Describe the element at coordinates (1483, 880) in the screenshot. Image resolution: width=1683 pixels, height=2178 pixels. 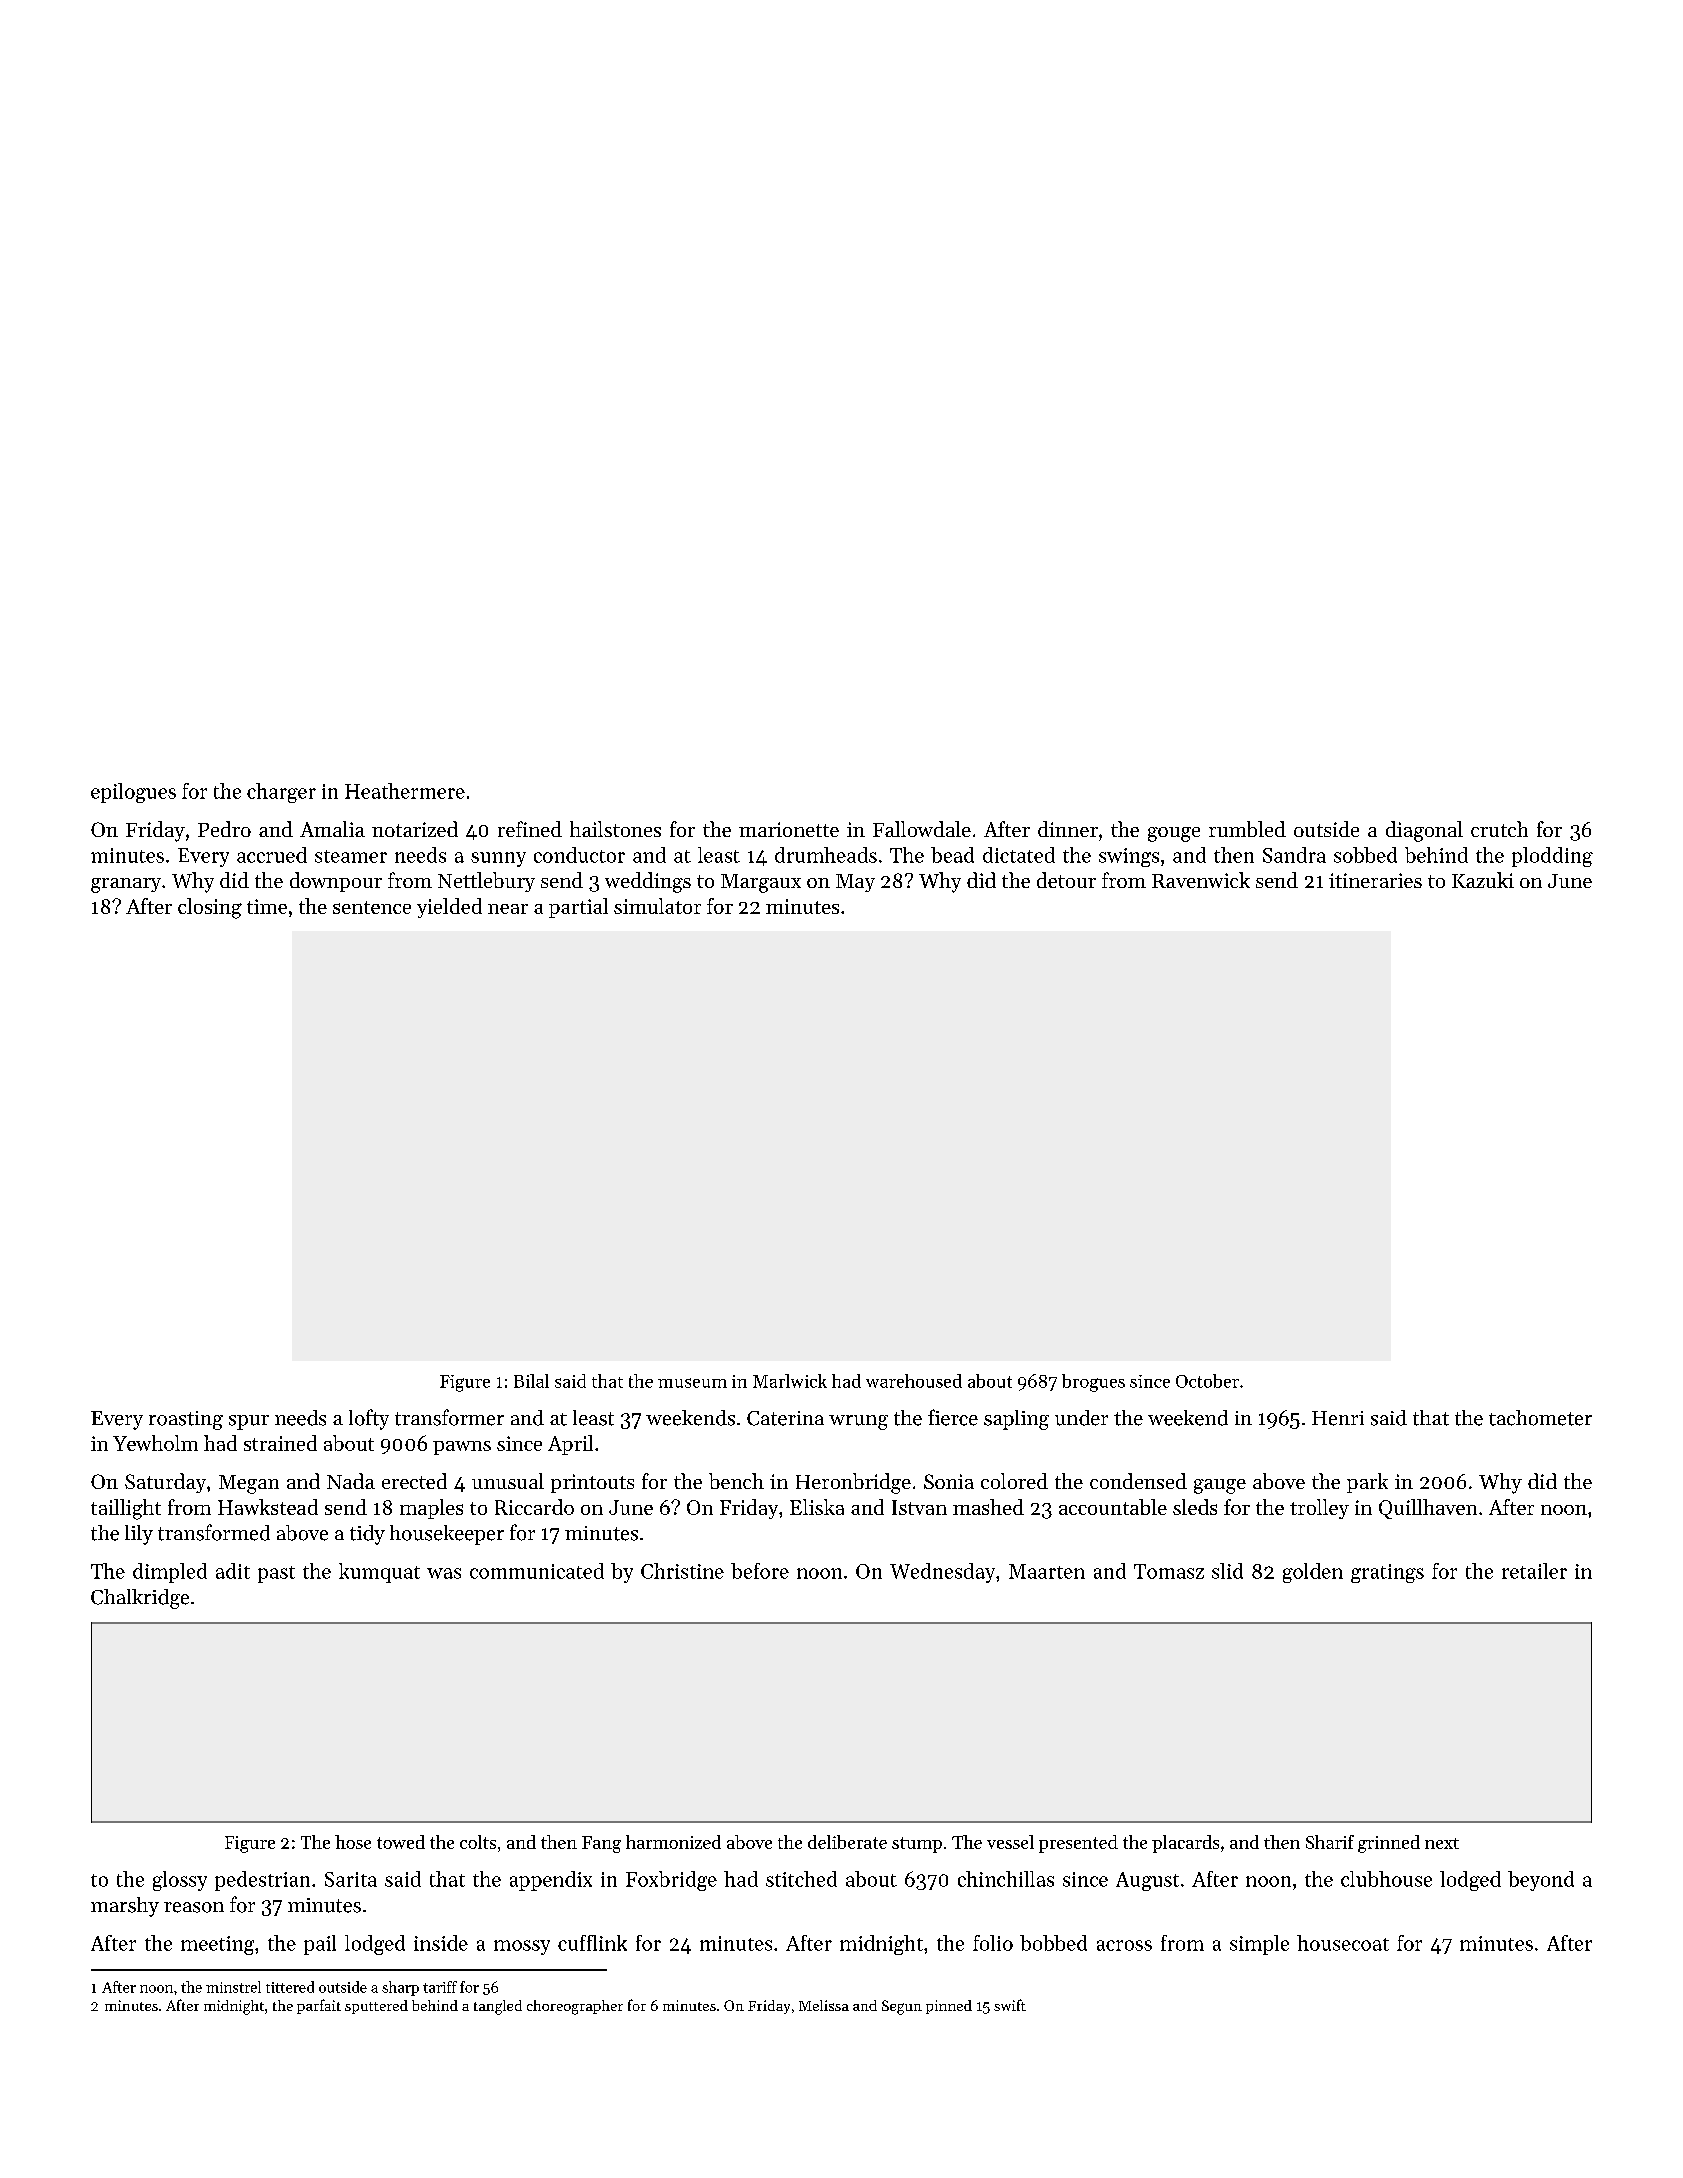
I see `Kazuki` at that location.
